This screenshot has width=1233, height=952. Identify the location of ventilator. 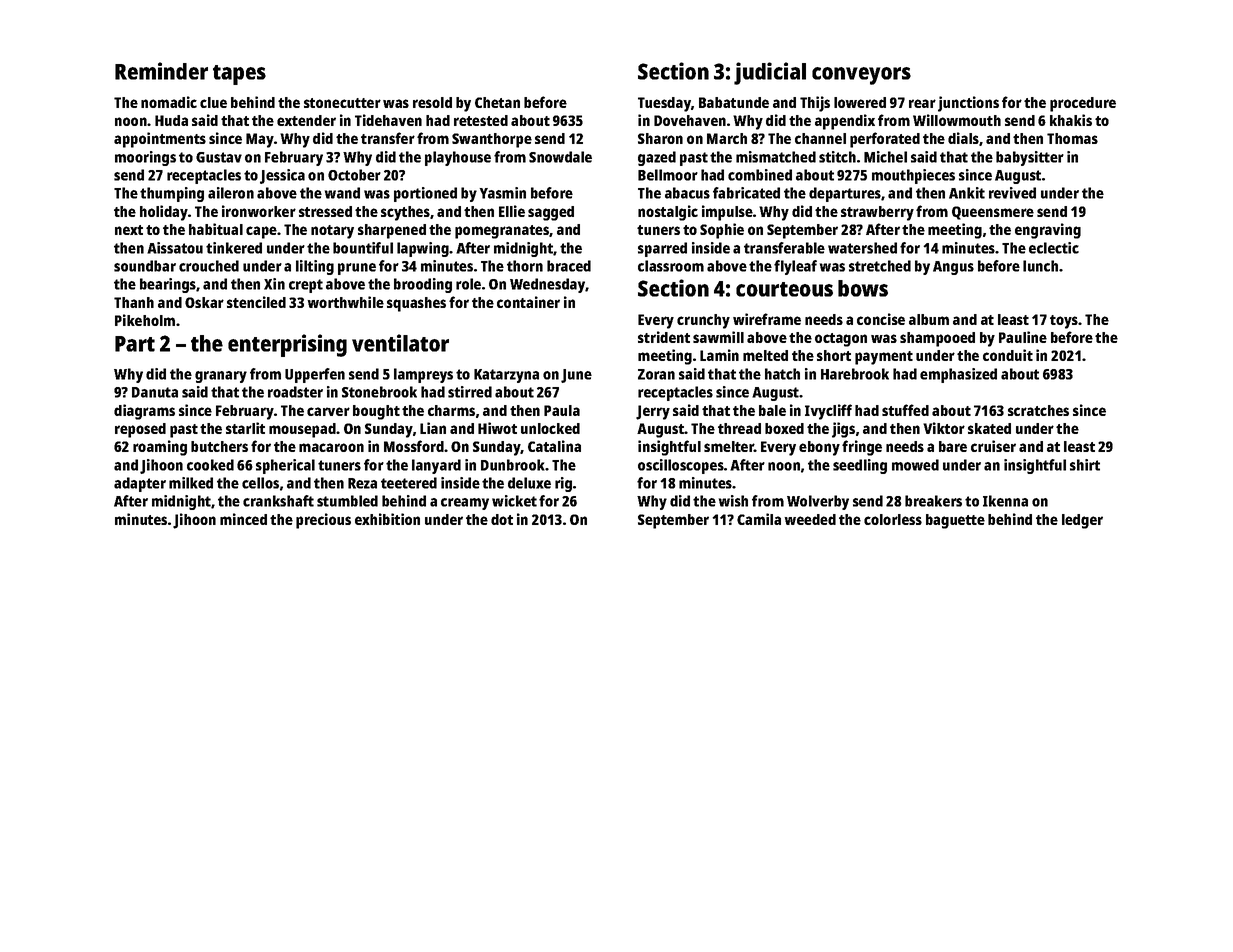
(400, 343).
